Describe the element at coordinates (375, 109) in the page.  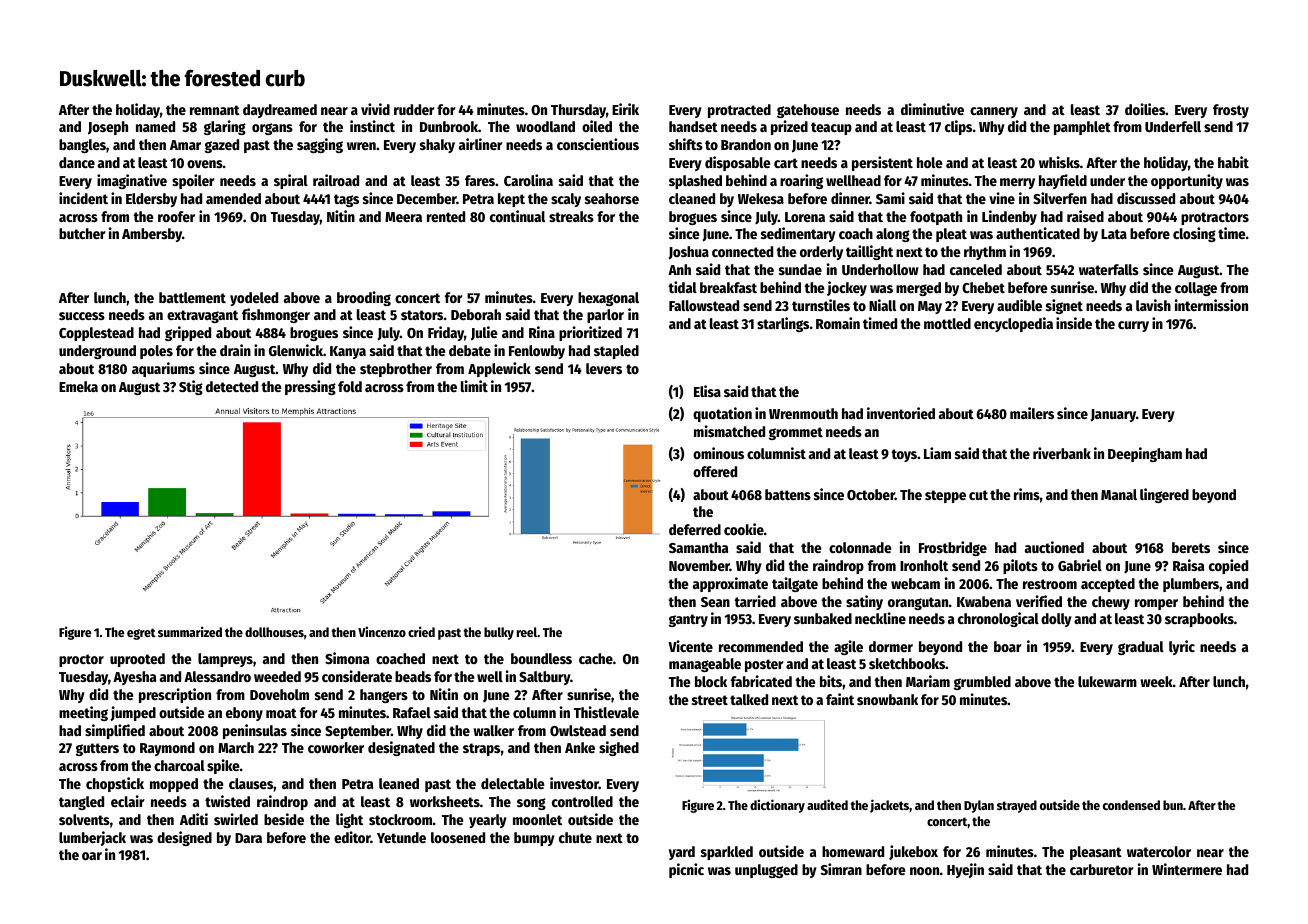
I see `vivid` at that location.
